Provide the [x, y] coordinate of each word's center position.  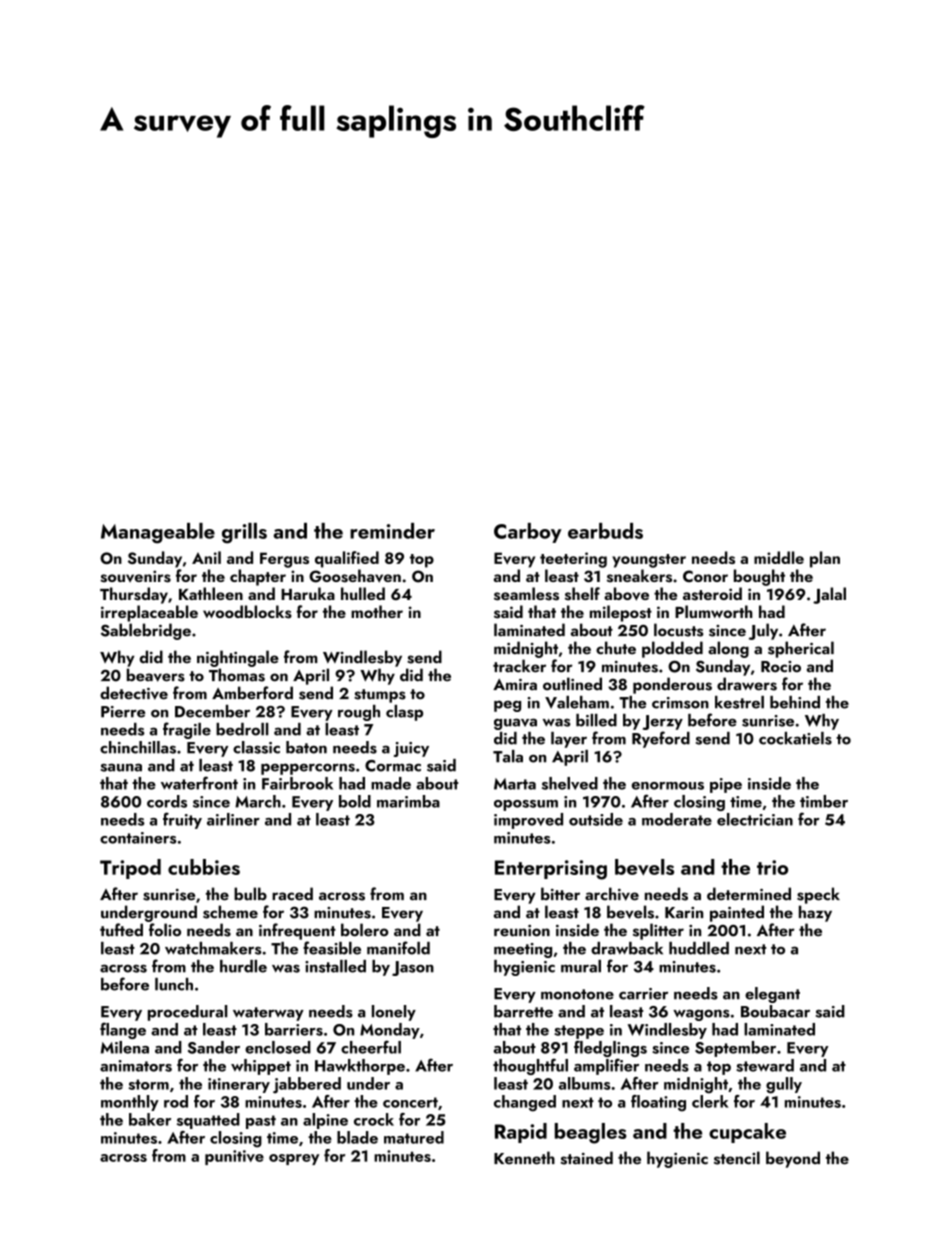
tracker [519, 666]
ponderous [672, 685]
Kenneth [524, 1158]
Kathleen [211, 593]
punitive [234, 1157]
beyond [793, 1159]
